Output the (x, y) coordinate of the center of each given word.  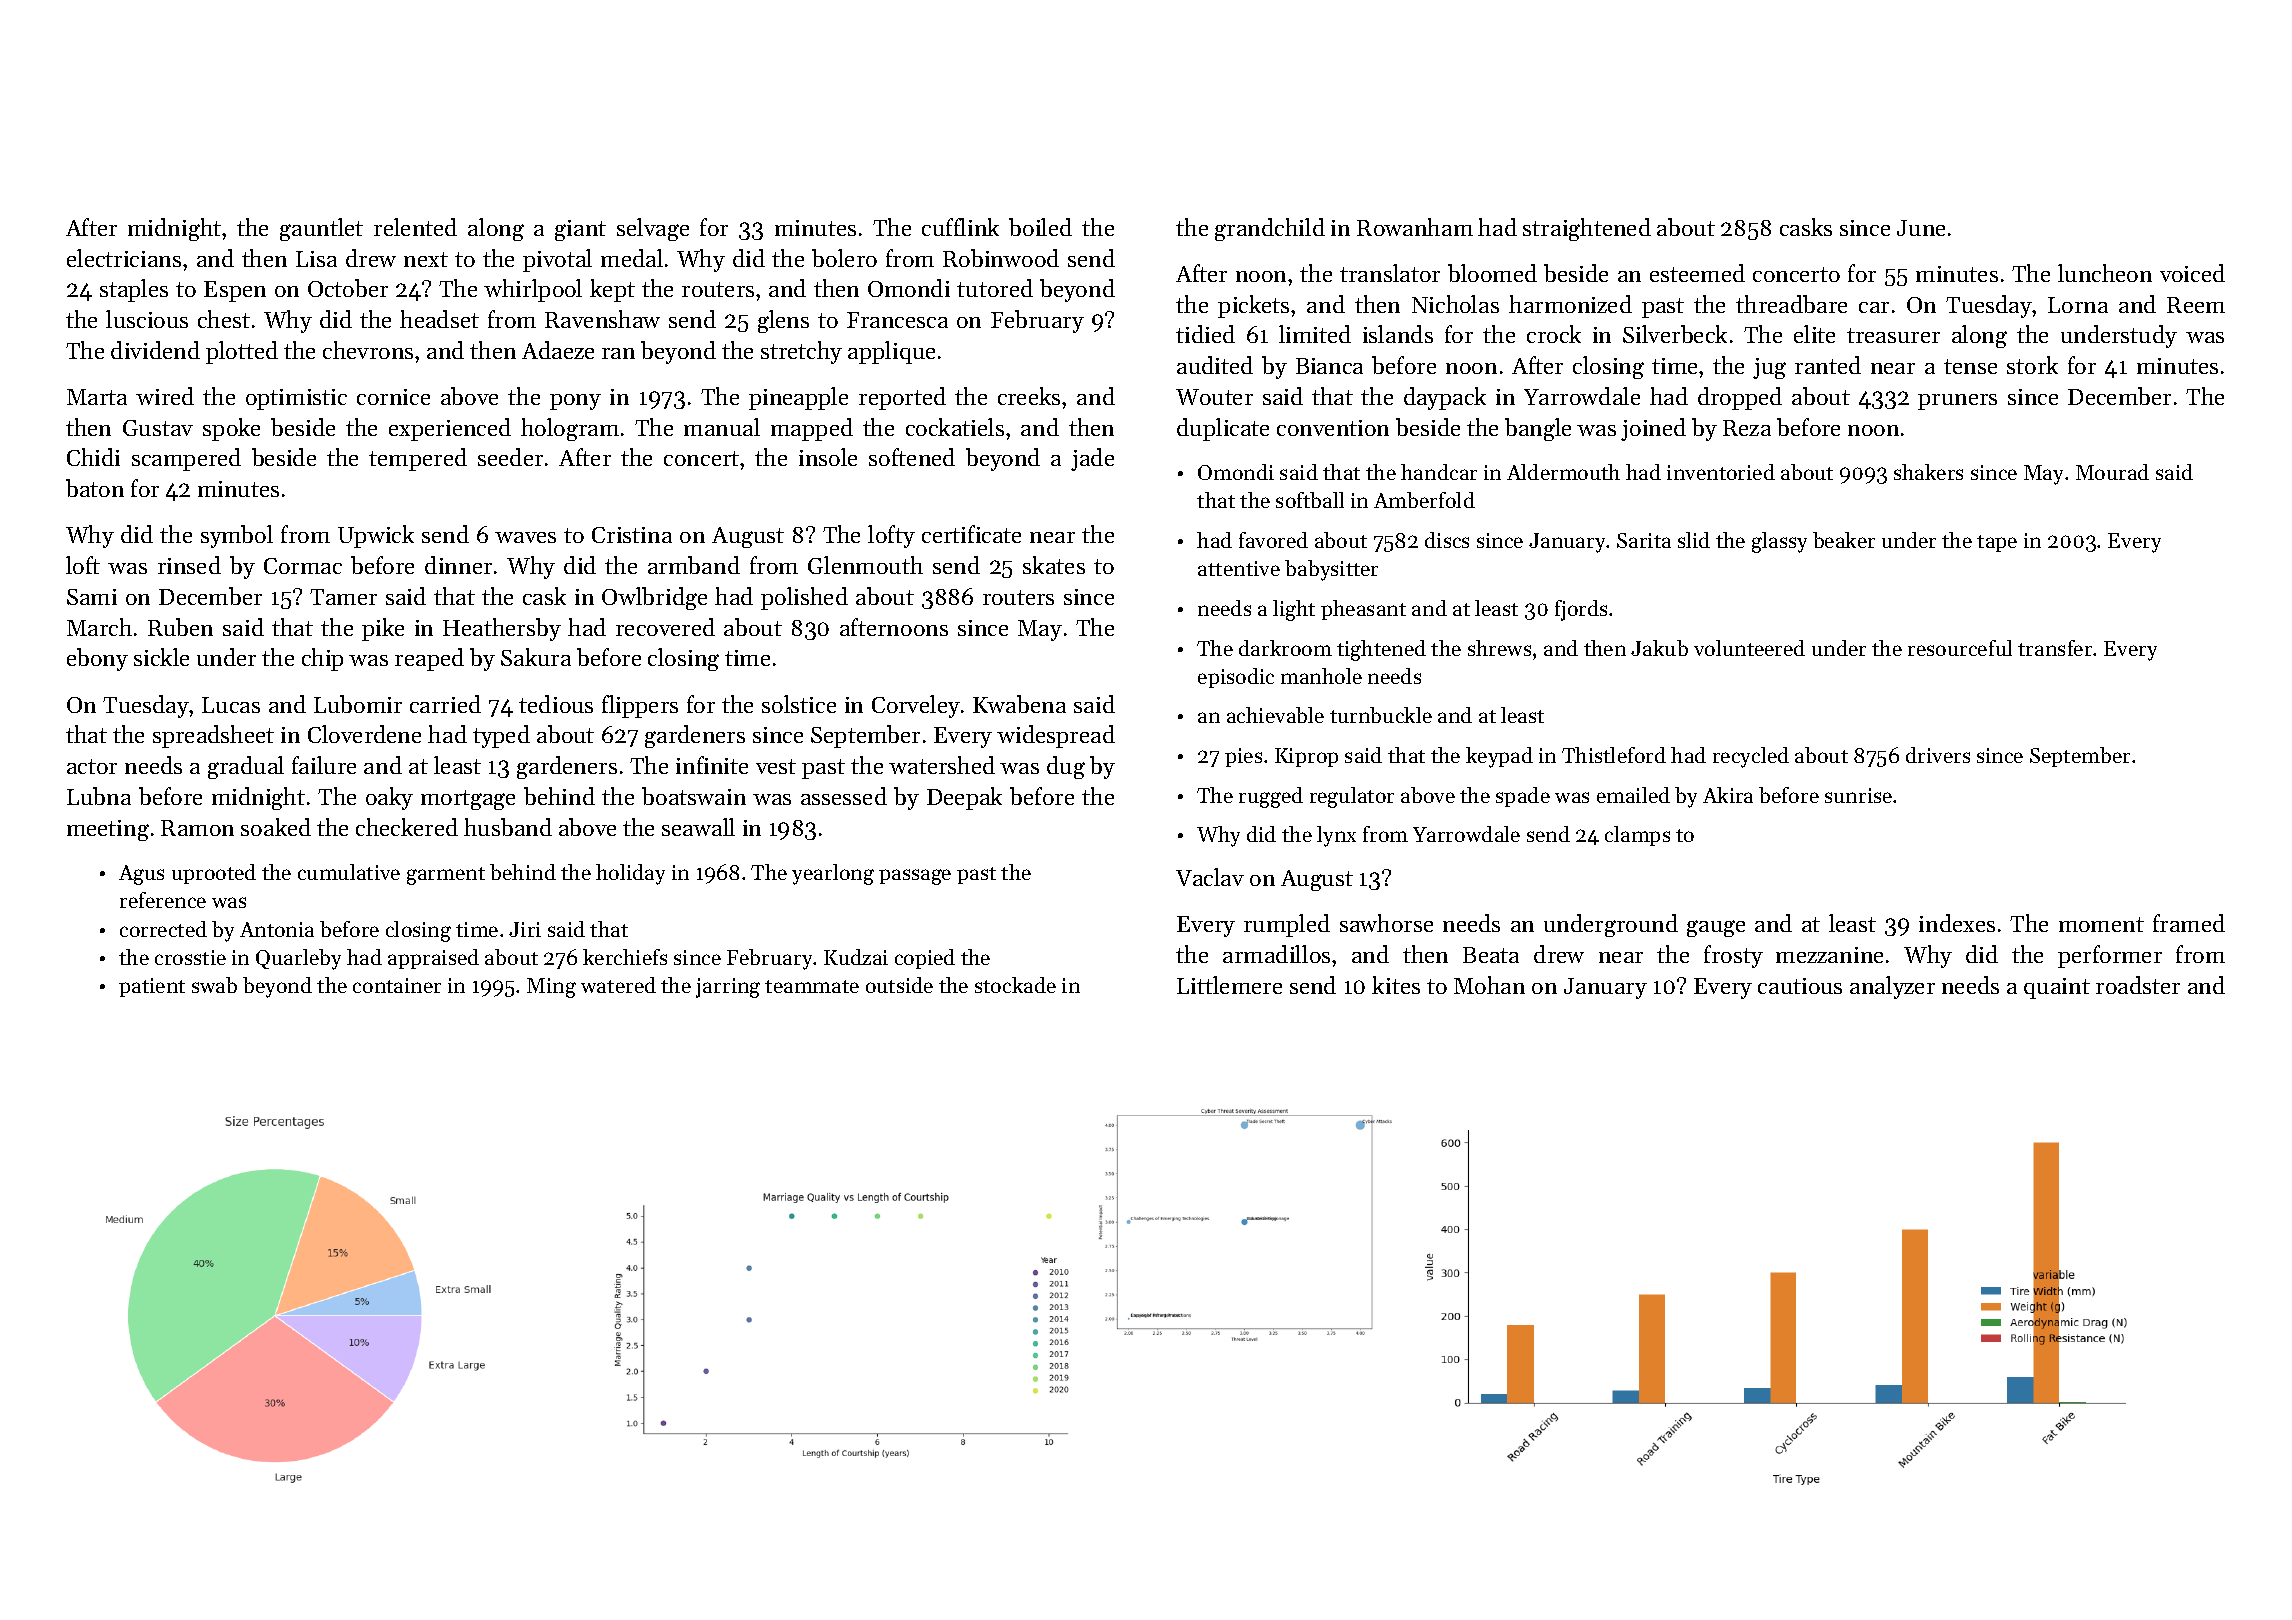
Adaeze (558, 350)
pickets (1253, 306)
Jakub (1659, 648)
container (397, 985)
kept (612, 290)
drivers (1938, 755)
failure (324, 765)
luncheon (2105, 273)
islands (1398, 334)
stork (2032, 365)
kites (1396, 985)
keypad (1499, 757)
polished (804, 598)
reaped (429, 659)
